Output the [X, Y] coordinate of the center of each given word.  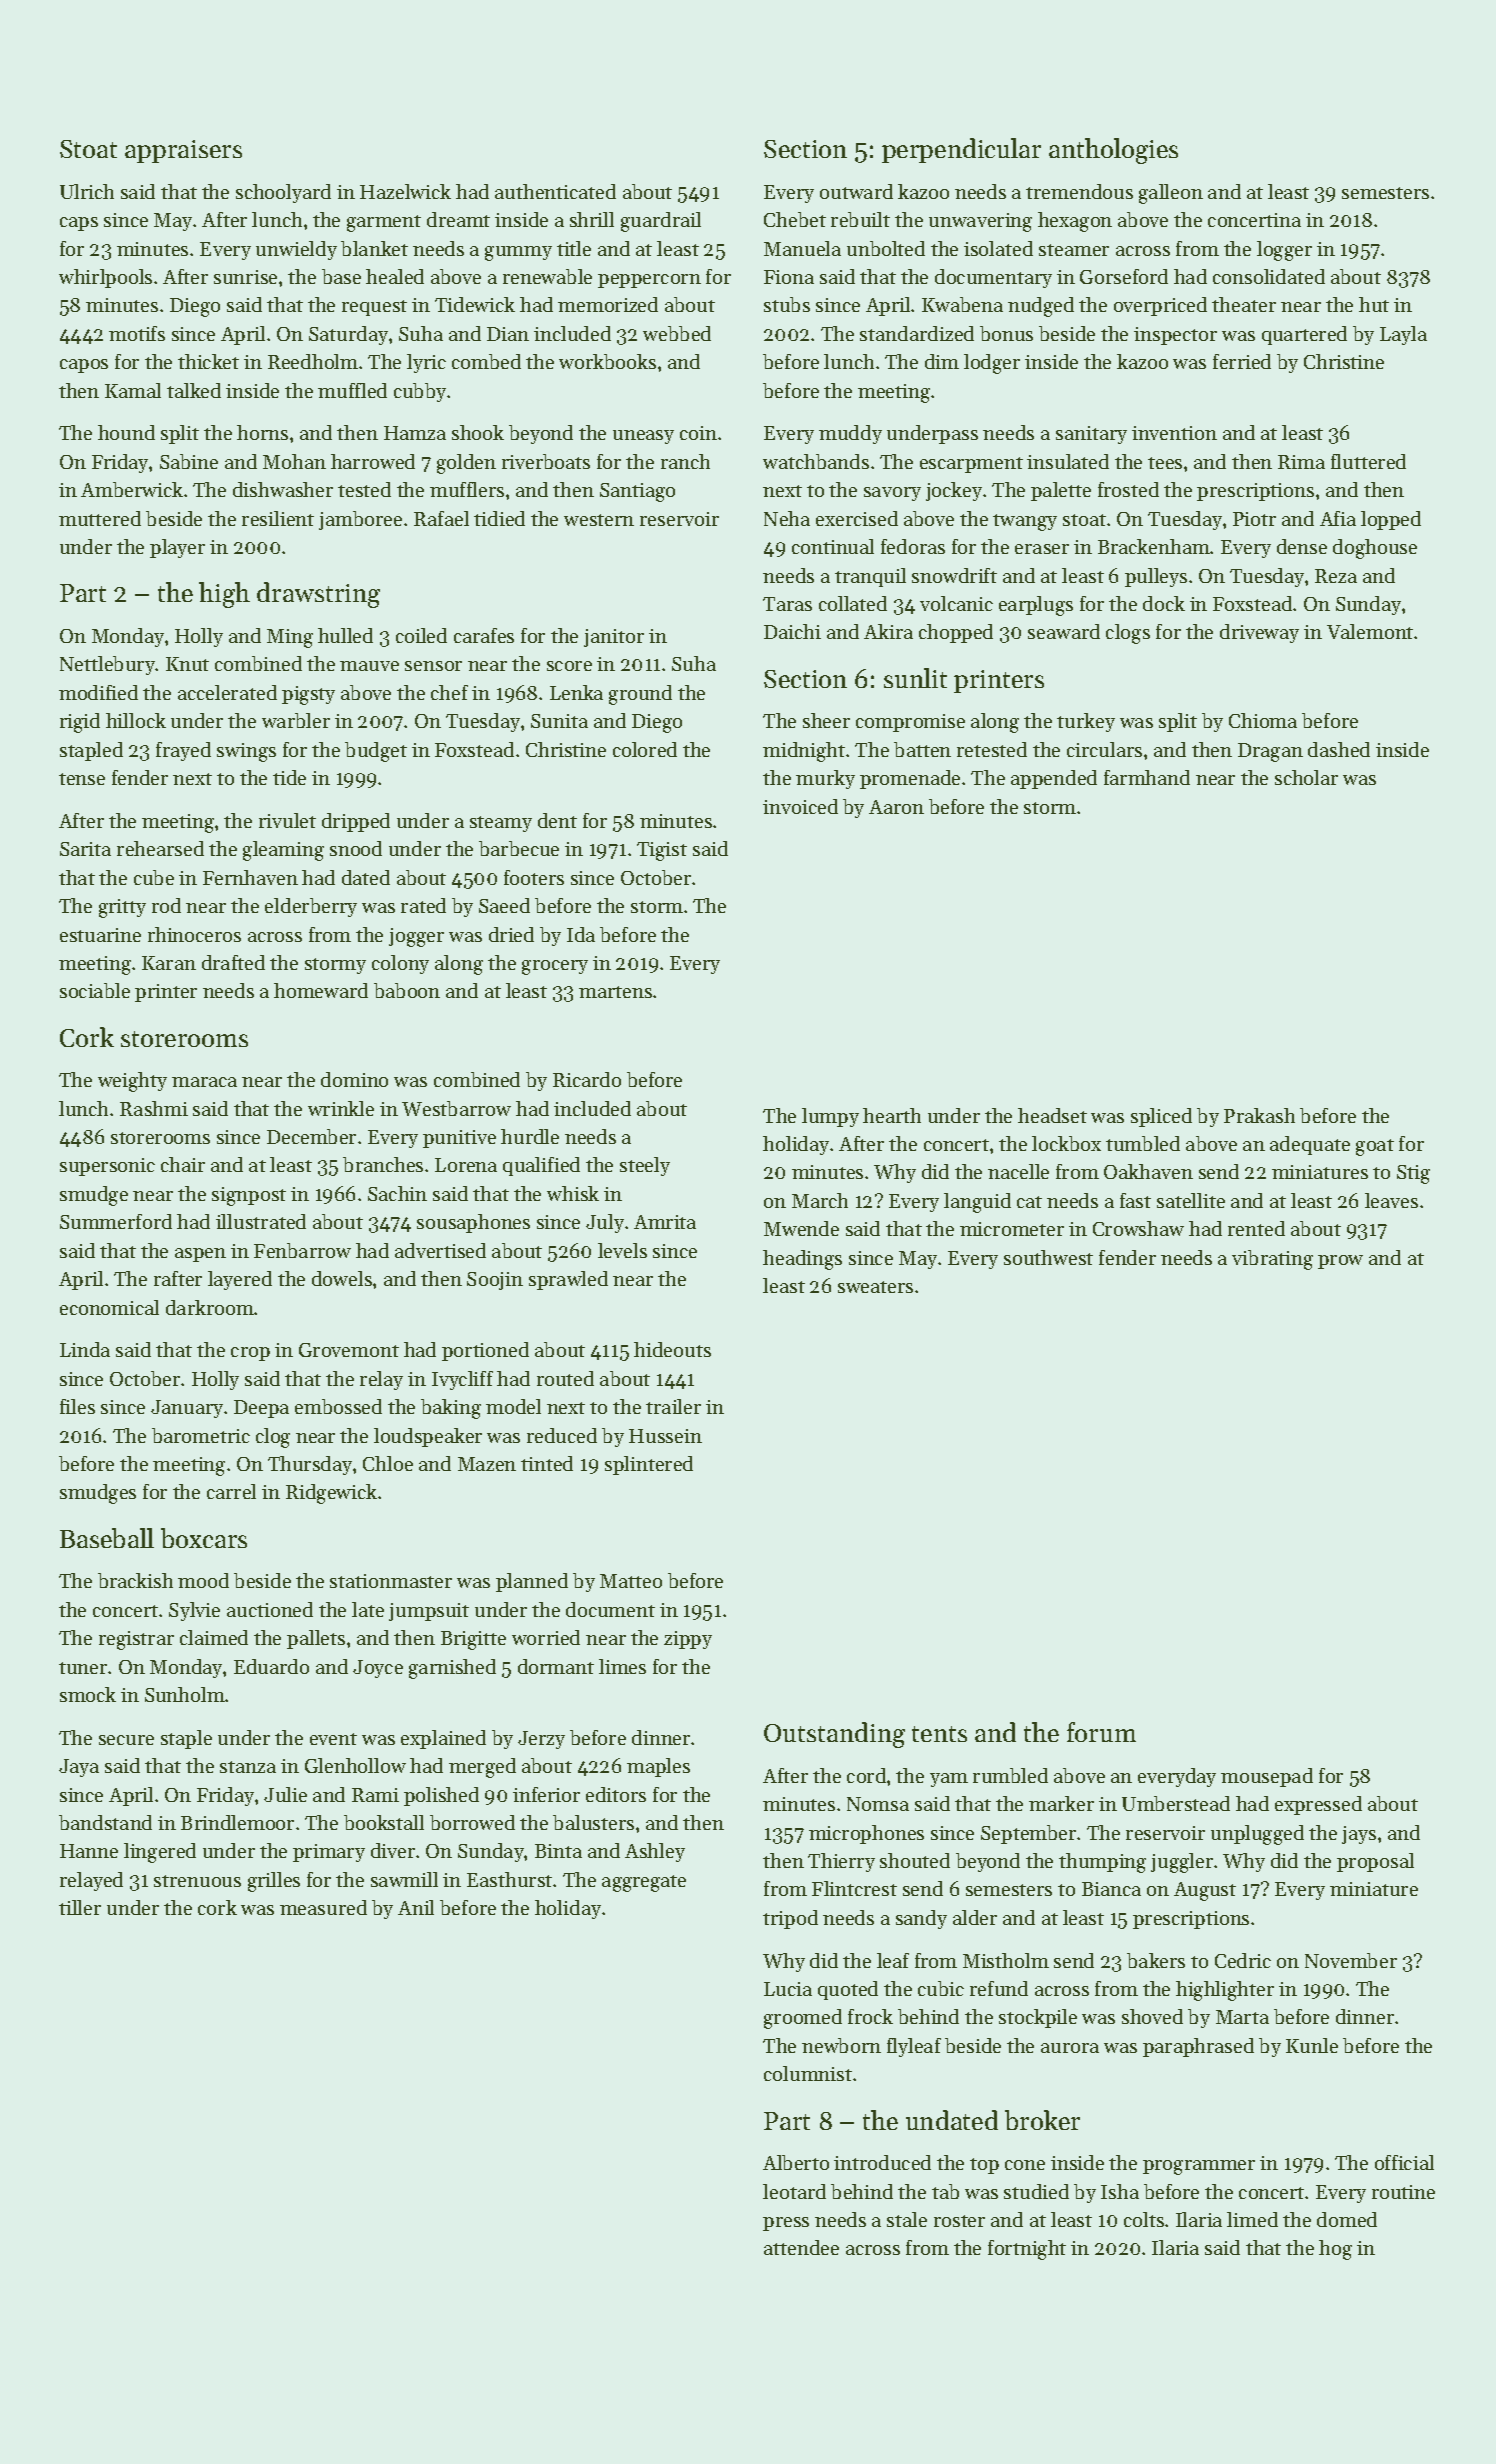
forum [1101, 1732]
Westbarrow [456, 1108]
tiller [80, 1907]
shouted [915, 1860]
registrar [136, 1640]
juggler [1182, 1863]
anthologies [1113, 151]
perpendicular [961, 150]
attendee [801, 2247]
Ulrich [87, 191]
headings [802, 1260]
